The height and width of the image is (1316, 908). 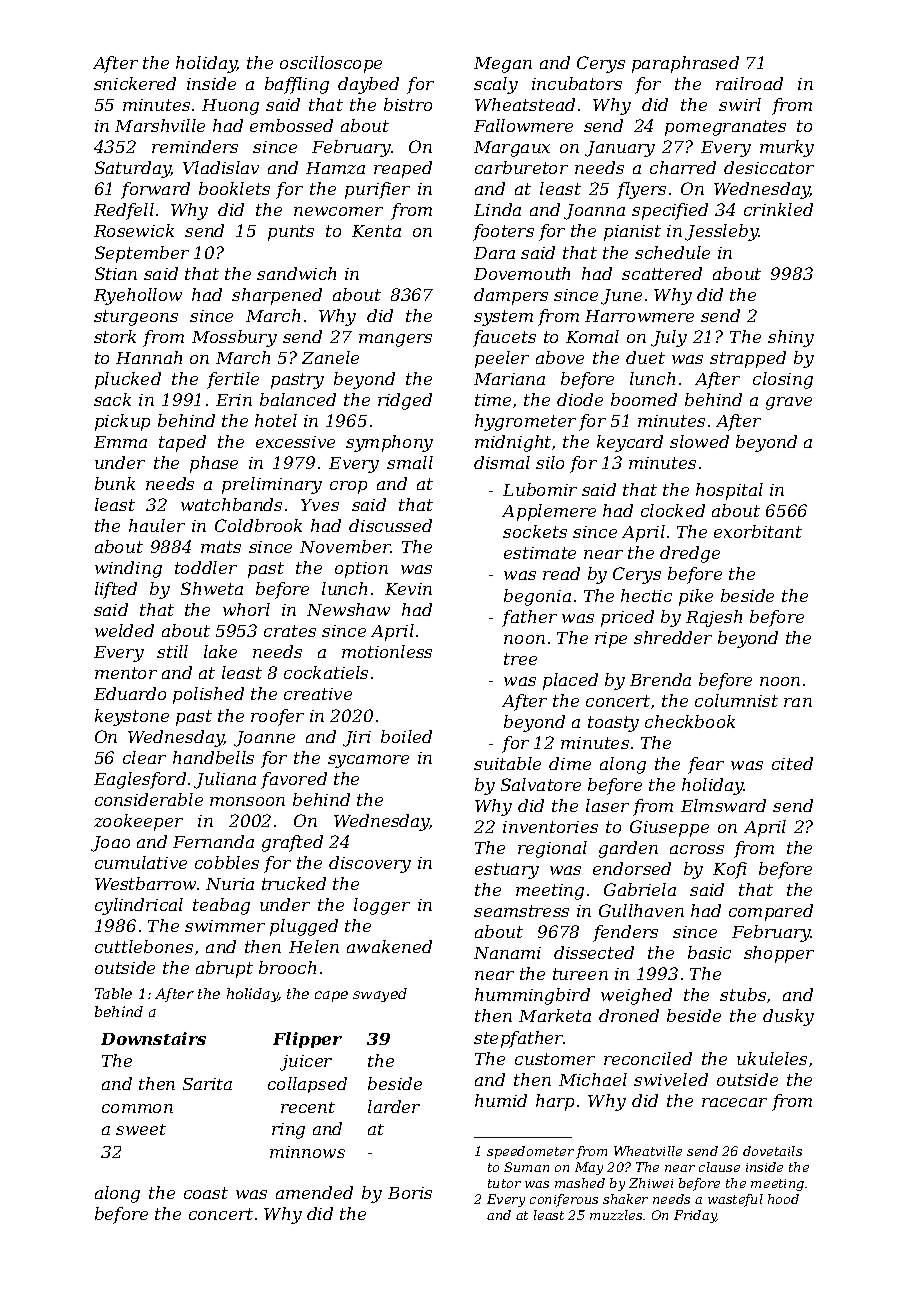 What do you see at coordinates (792, 763) in the image?
I see `cited` at bounding box center [792, 763].
